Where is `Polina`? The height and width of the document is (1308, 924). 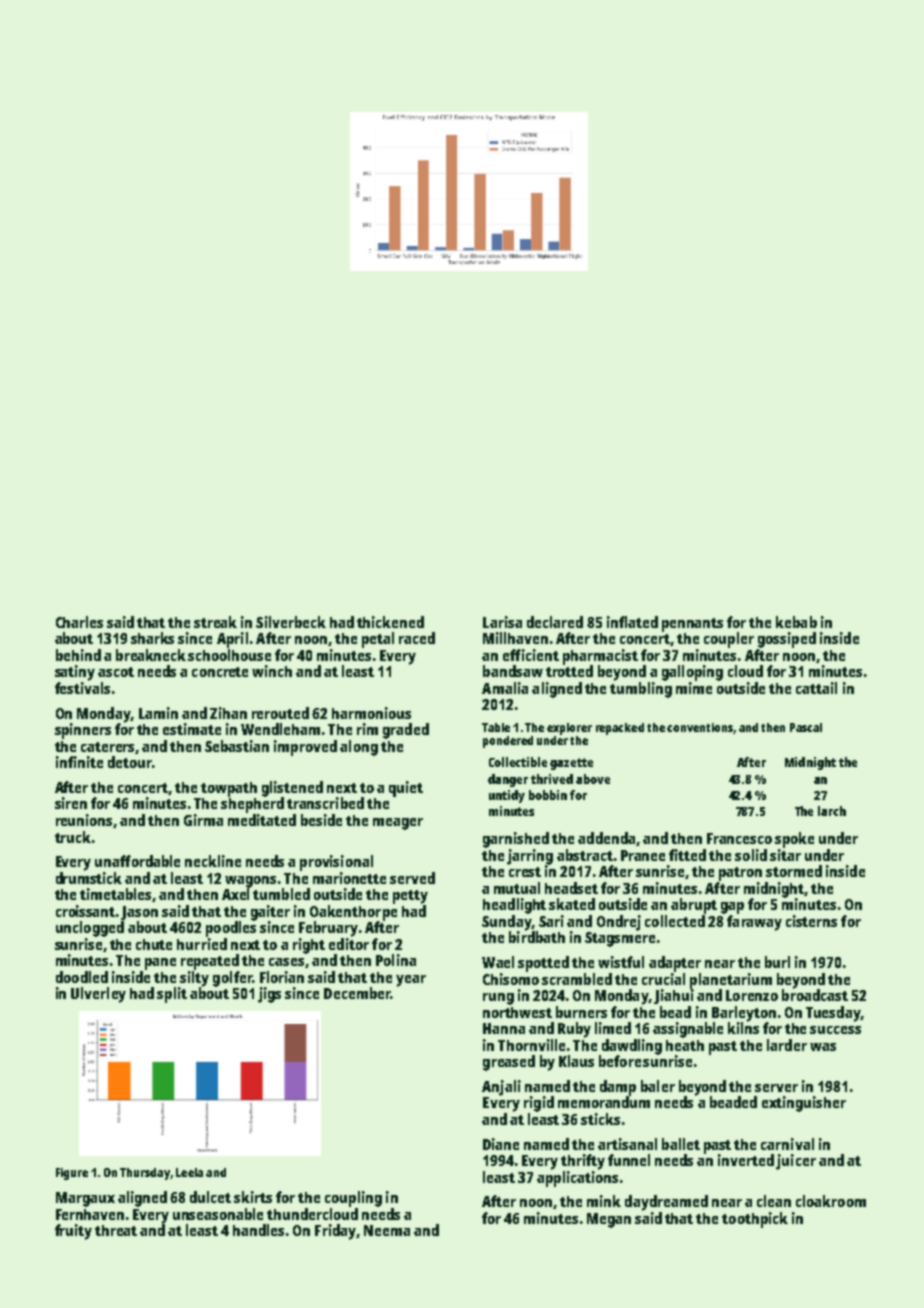 Polina is located at coordinates (396, 960).
